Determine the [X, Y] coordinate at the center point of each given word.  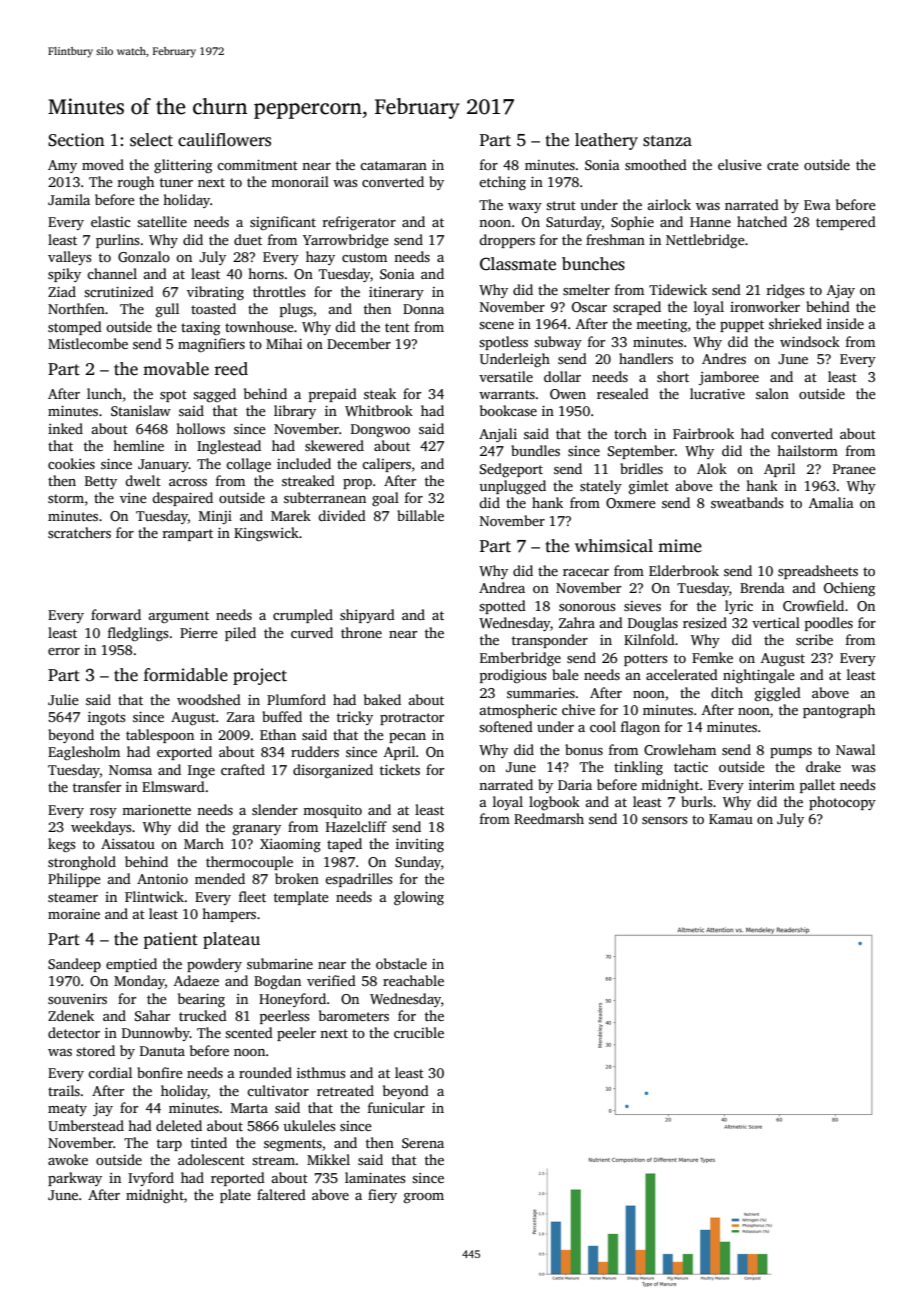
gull [167, 310]
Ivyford [151, 1179]
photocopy [842, 803]
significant [283, 223]
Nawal [855, 749]
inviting [420, 845]
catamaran [393, 165]
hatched [762, 221]
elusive [740, 164]
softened [506, 726]
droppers [507, 241]
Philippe [74, 880]
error [64, 651]
